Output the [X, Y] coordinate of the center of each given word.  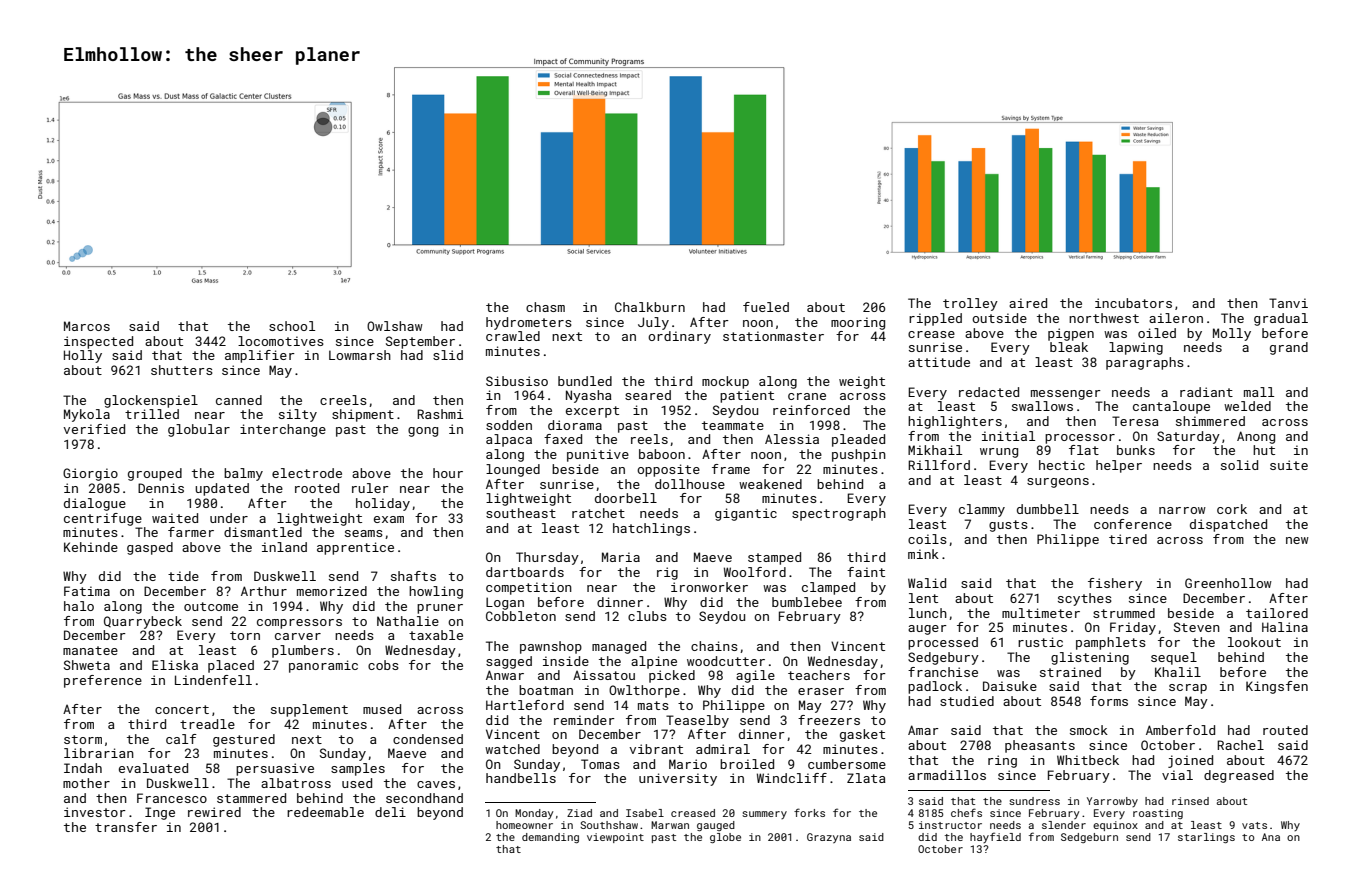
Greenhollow [1228, 583]
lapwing [1136, 348]
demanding [550, 838]
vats [1254, 825]
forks [809, 812]
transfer [126, 827]
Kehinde [91, 547]
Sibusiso [517, 381]
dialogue [95, 504]
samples [358, 769]
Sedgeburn [1089, 838]
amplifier [260, 356]
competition [529, 588]
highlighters [955, 422]
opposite [668, 470]
